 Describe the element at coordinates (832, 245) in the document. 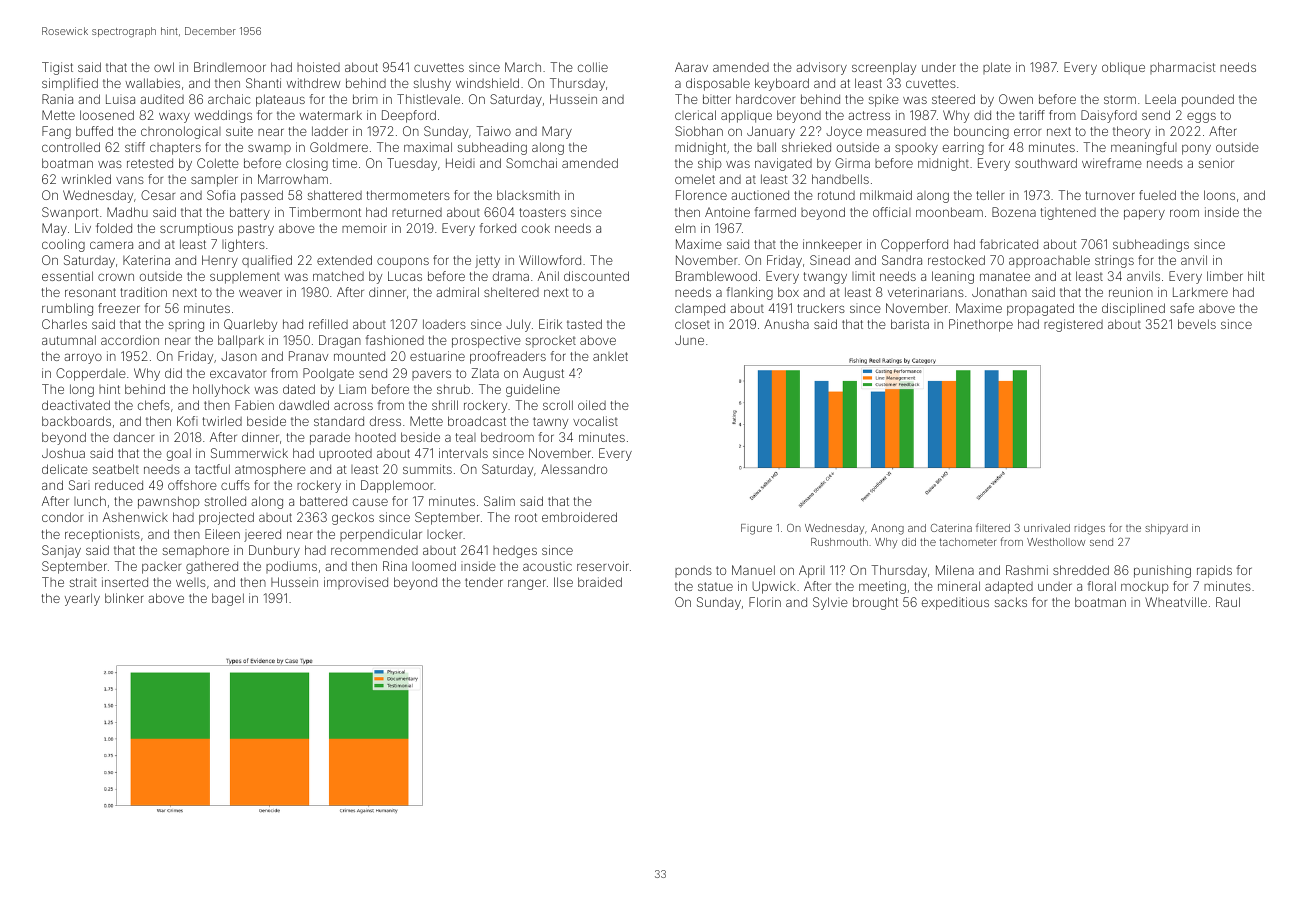

I see `innkeeper` at that location.
